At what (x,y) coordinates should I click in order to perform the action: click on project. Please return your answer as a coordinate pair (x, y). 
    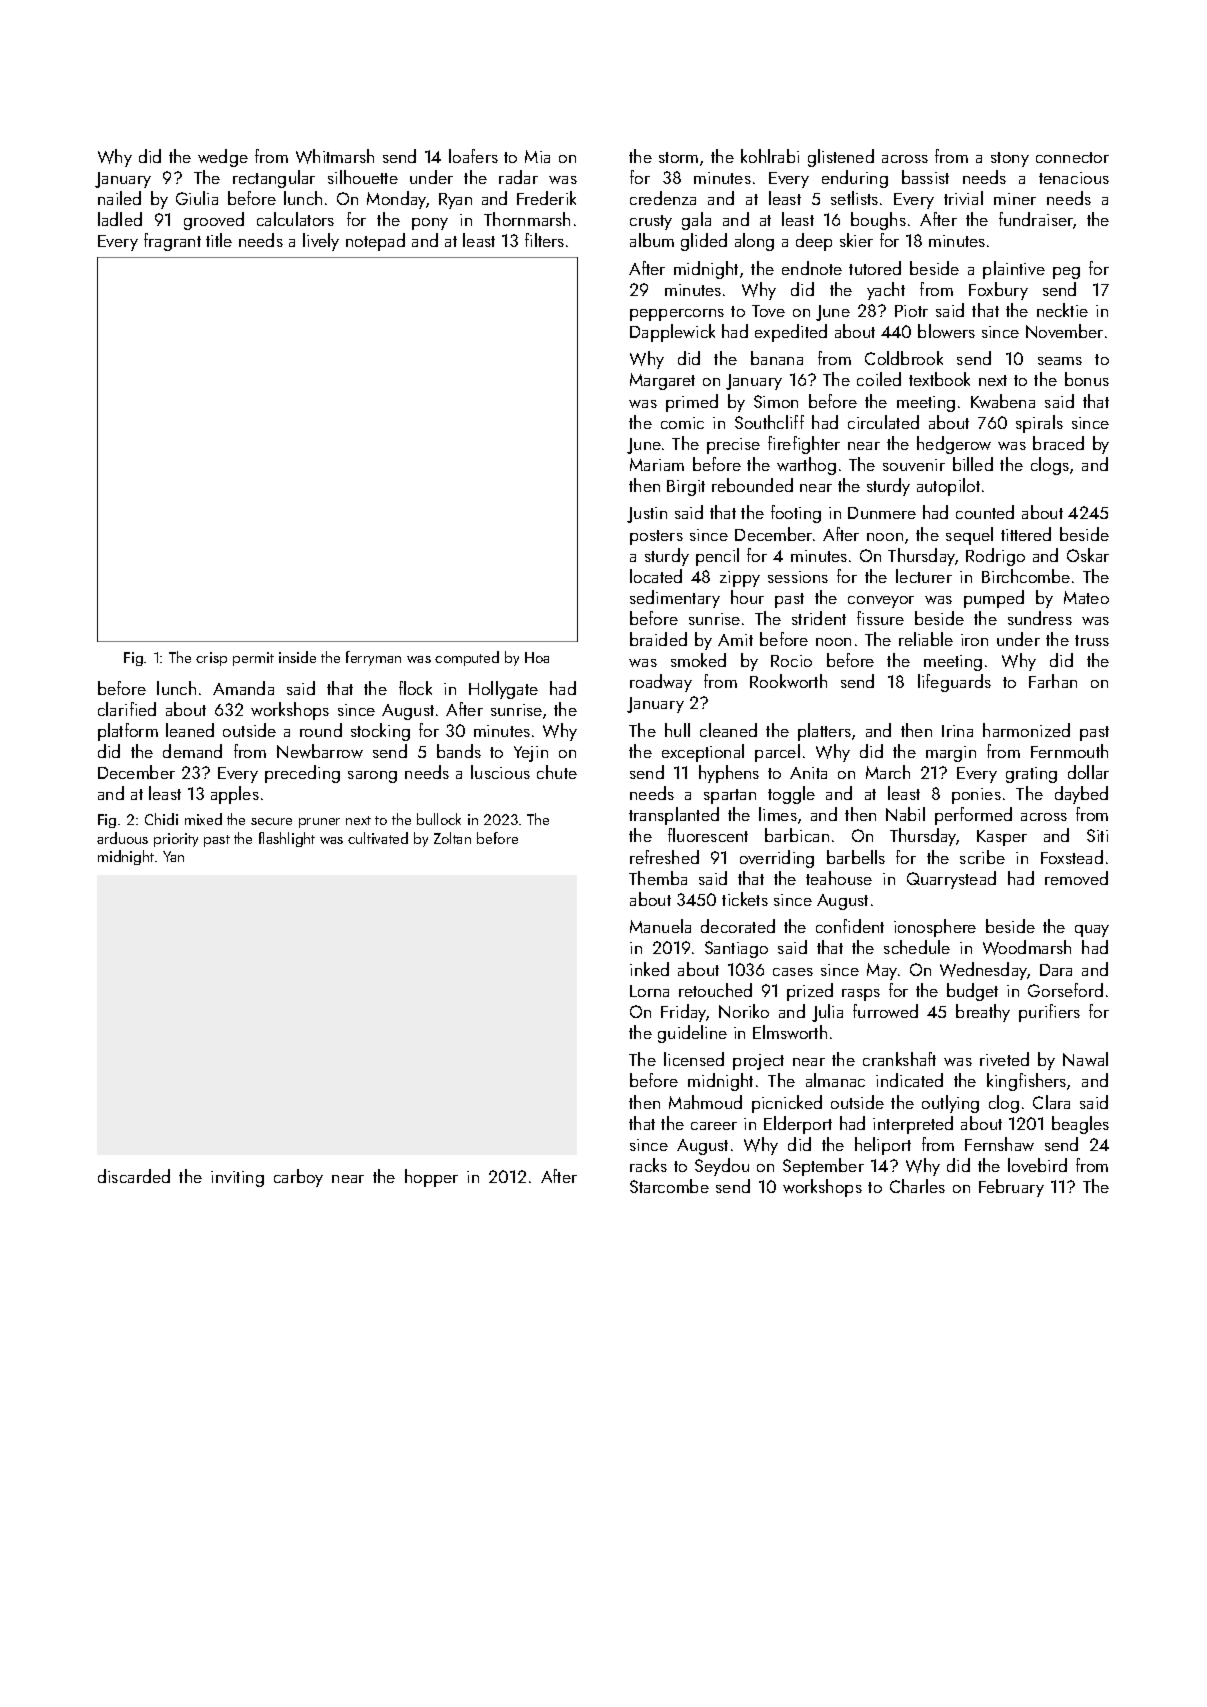
    Looking at the image, I should click on (758, 1062).
